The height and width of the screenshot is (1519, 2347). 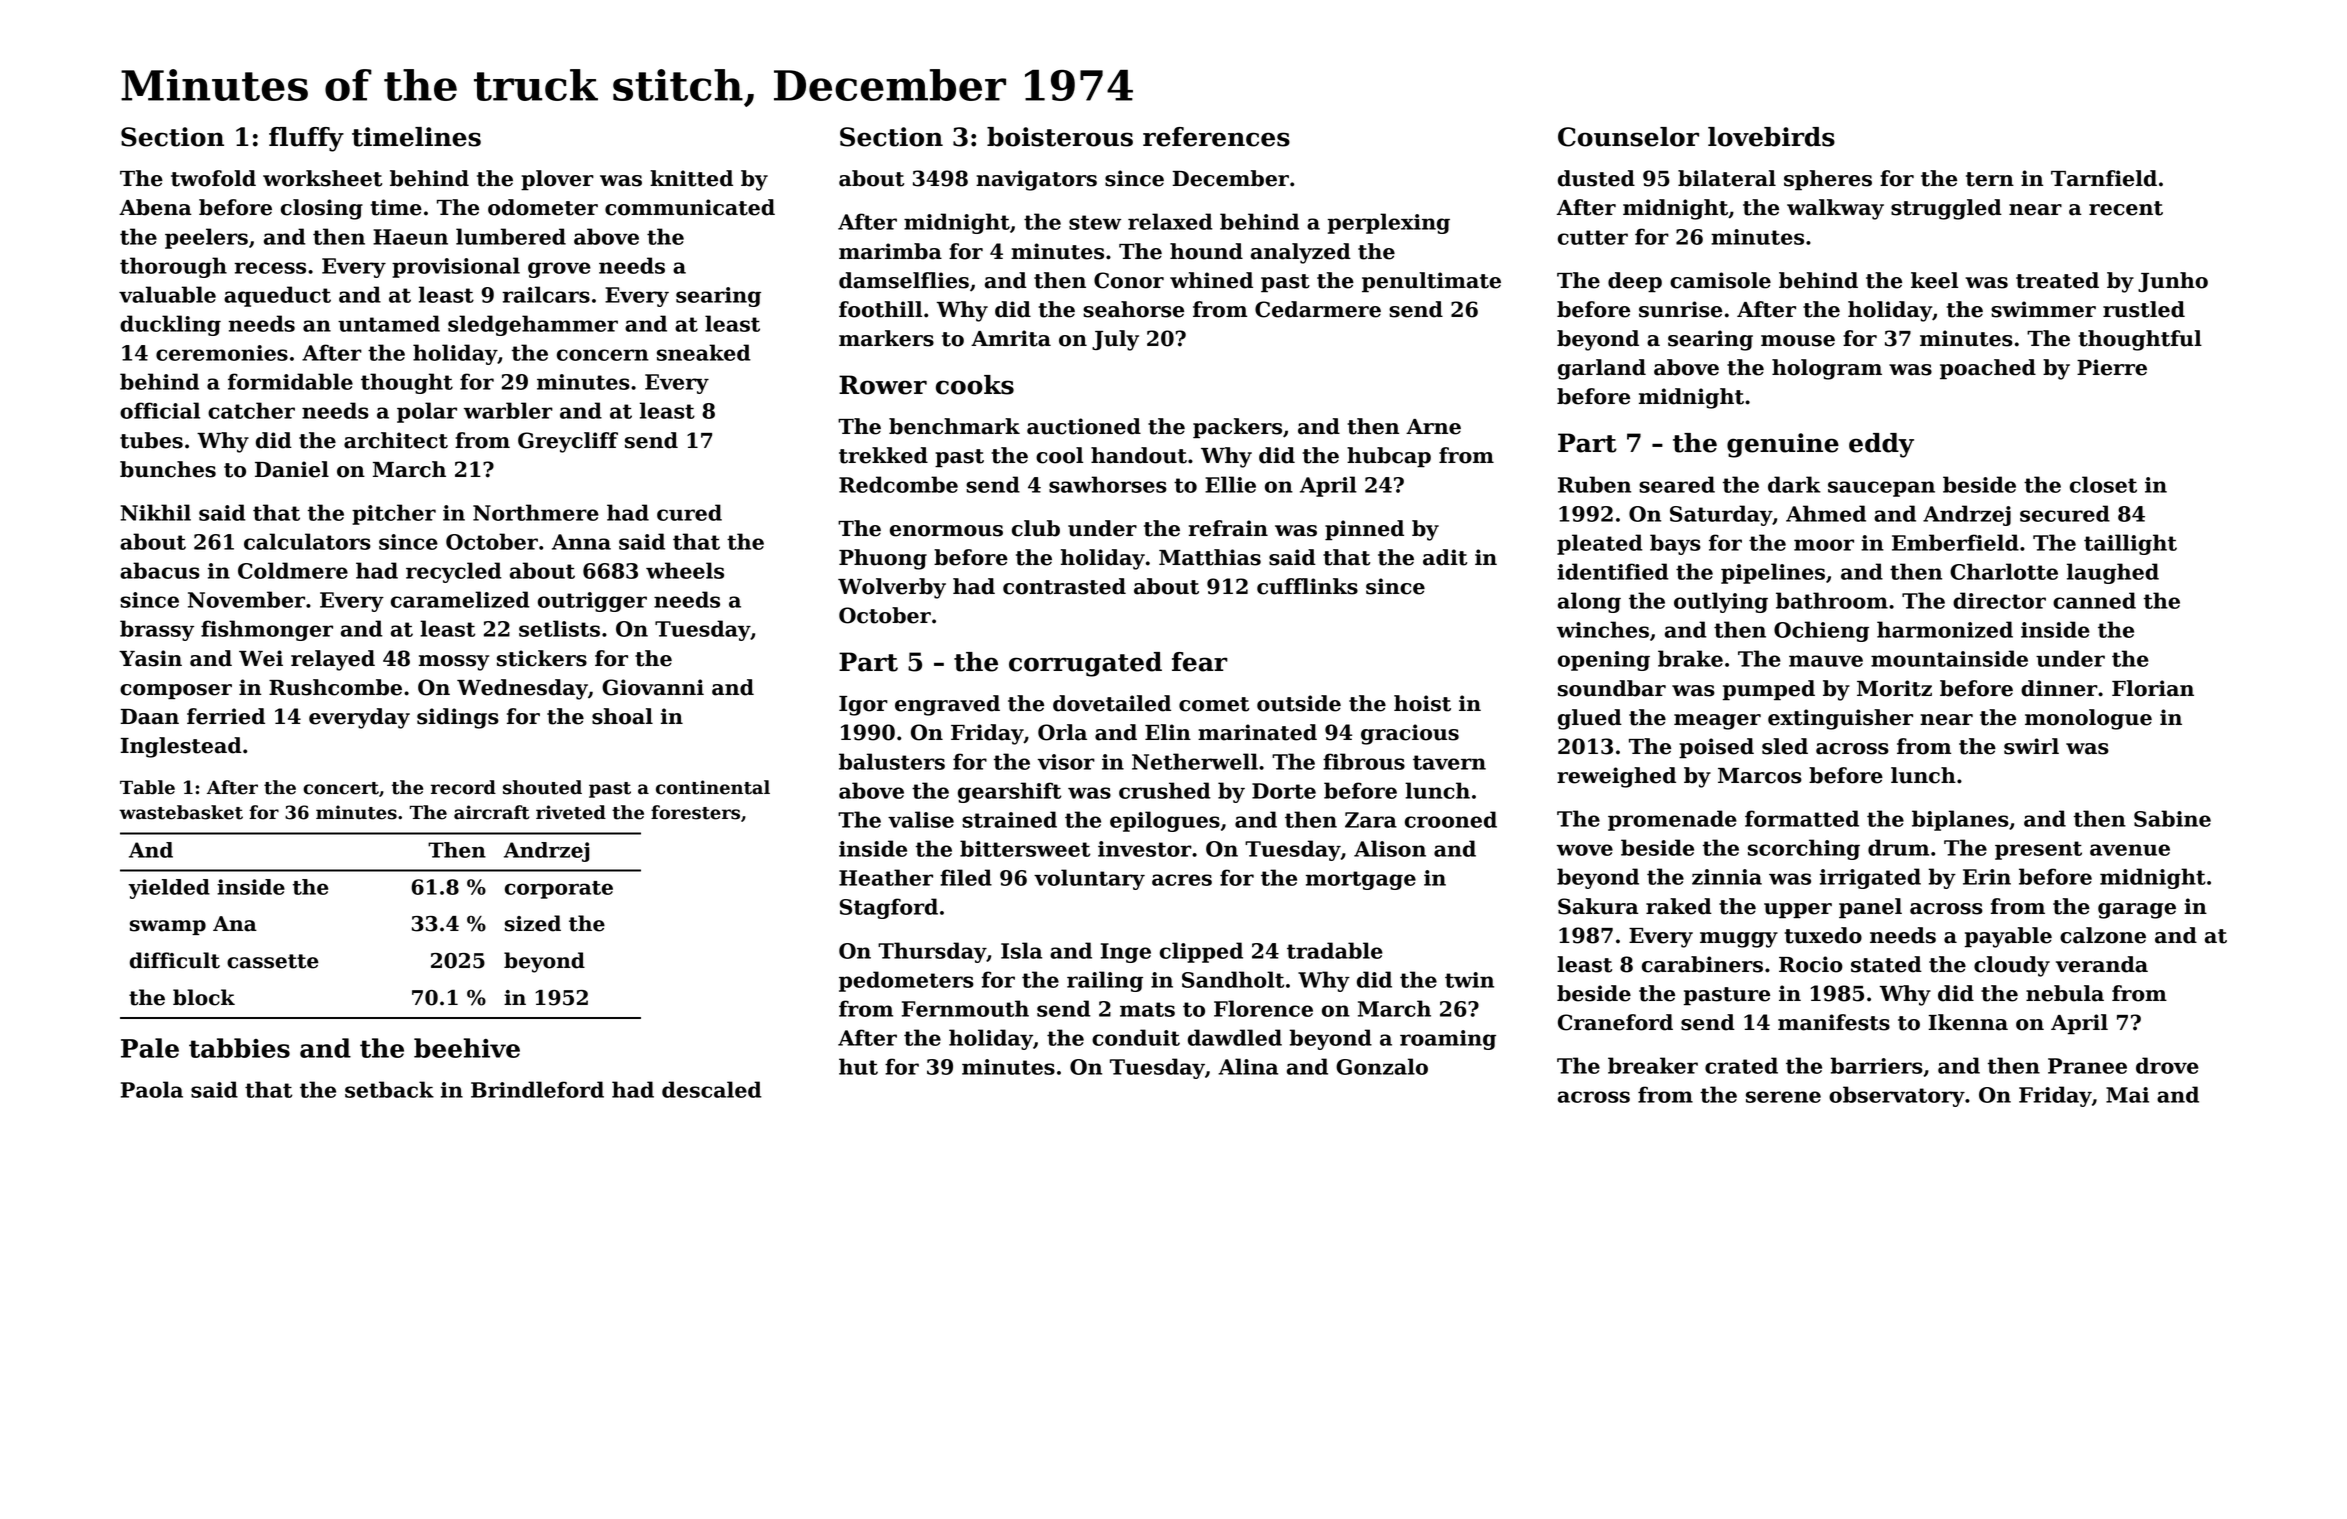 What do you see at coordinates (1835, 209) in the screenshot?
I see `walkway` at bounding box center [1835, 209].
